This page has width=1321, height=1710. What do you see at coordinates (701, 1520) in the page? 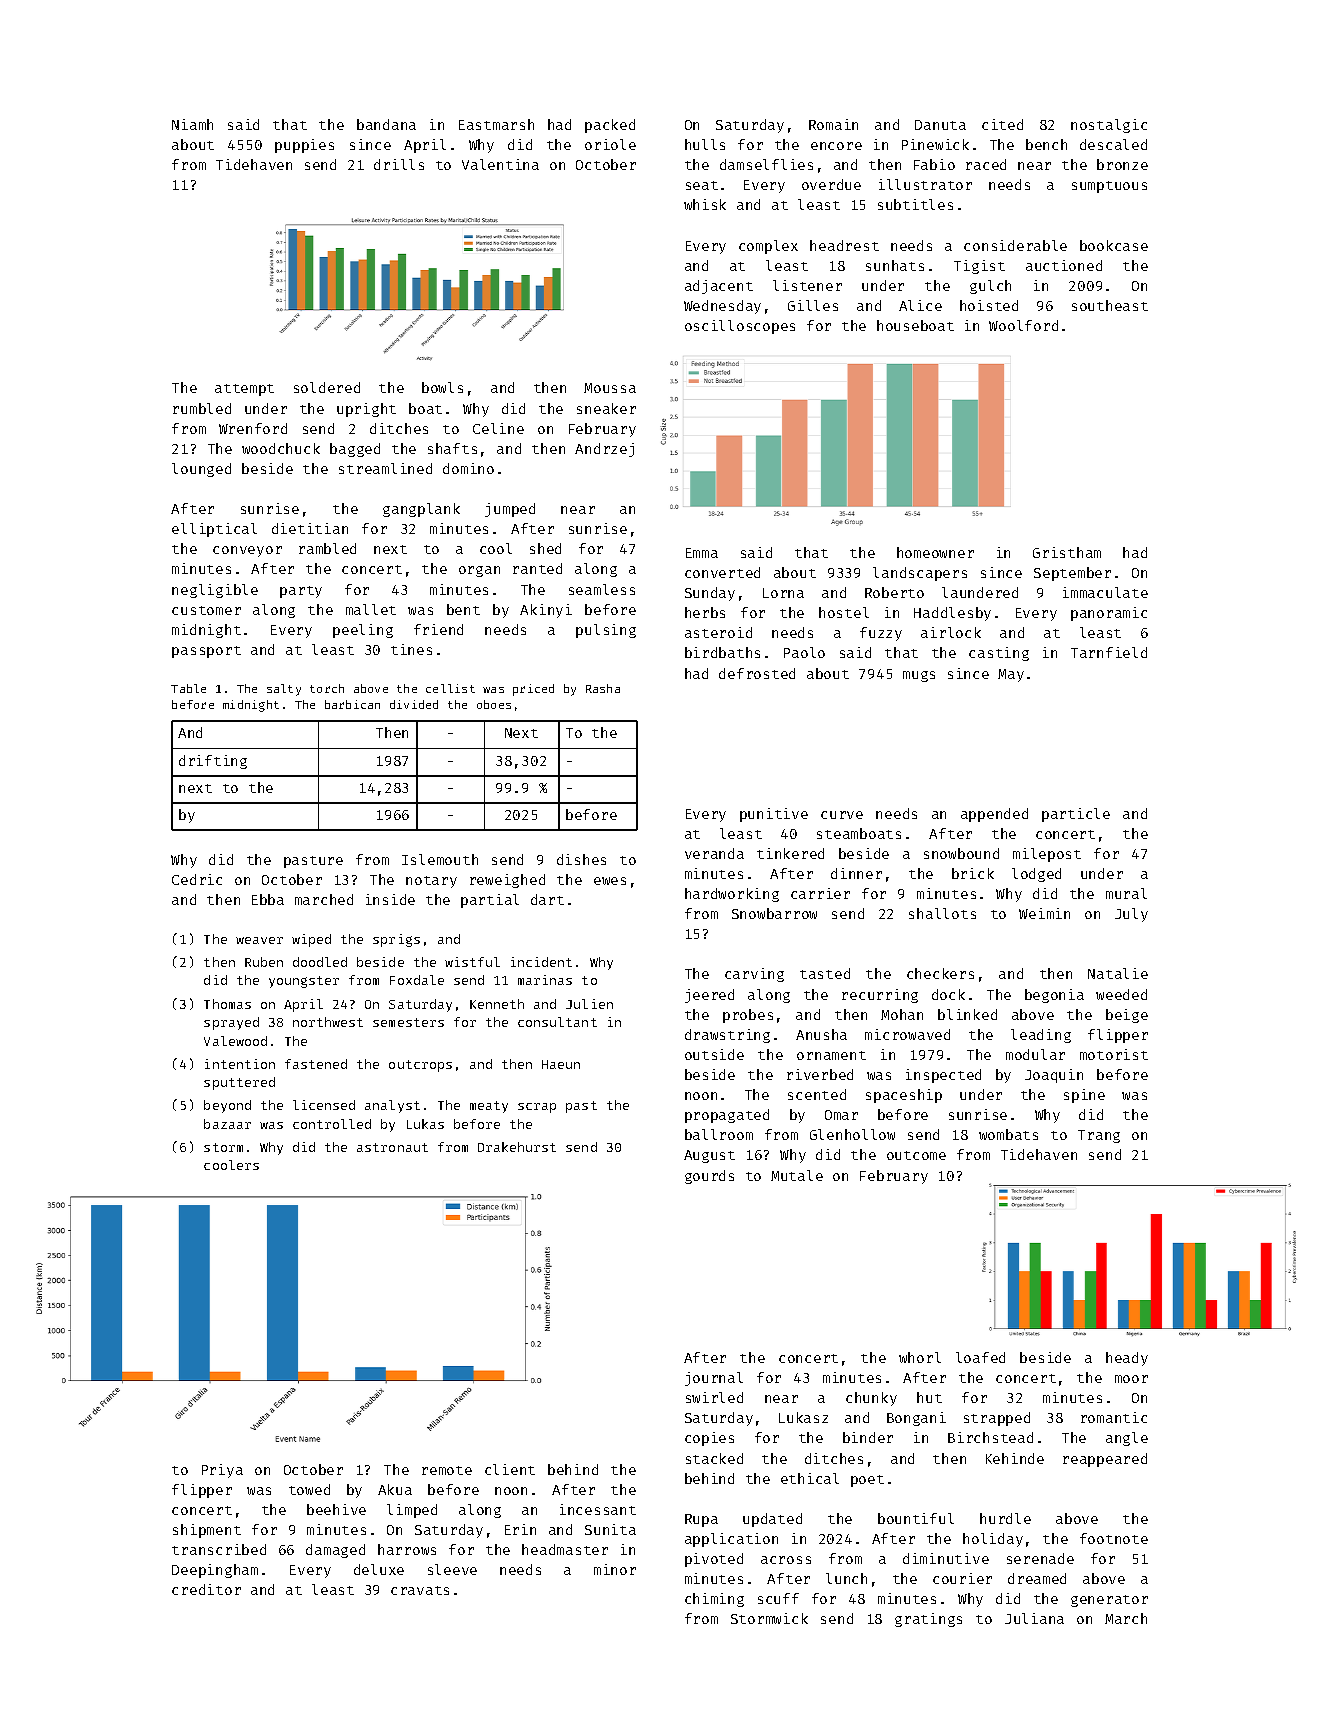
I see `Rupa` at bounding box center [701, 1520].
